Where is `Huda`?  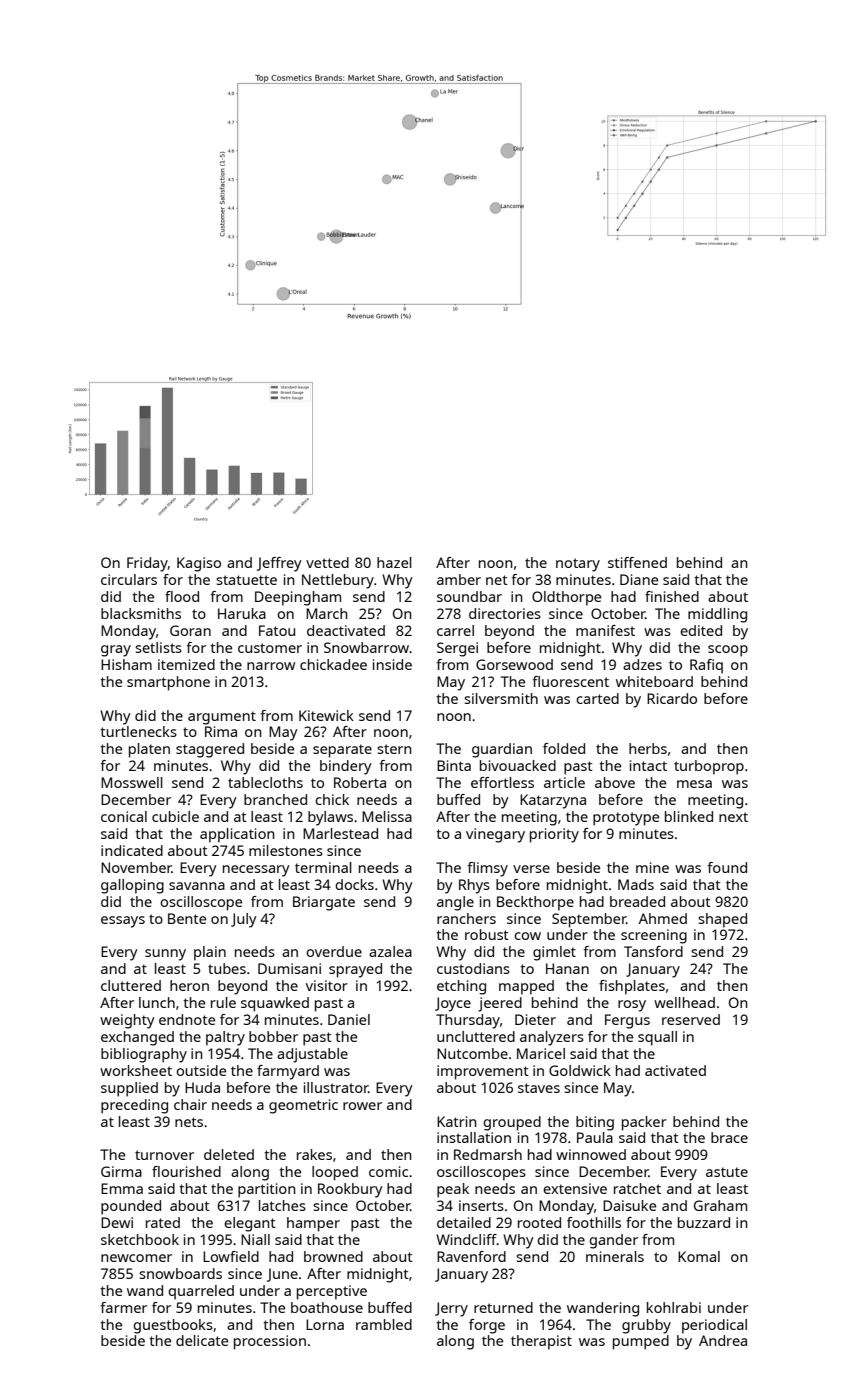
Huda is located at coordinates (202, 1087).
